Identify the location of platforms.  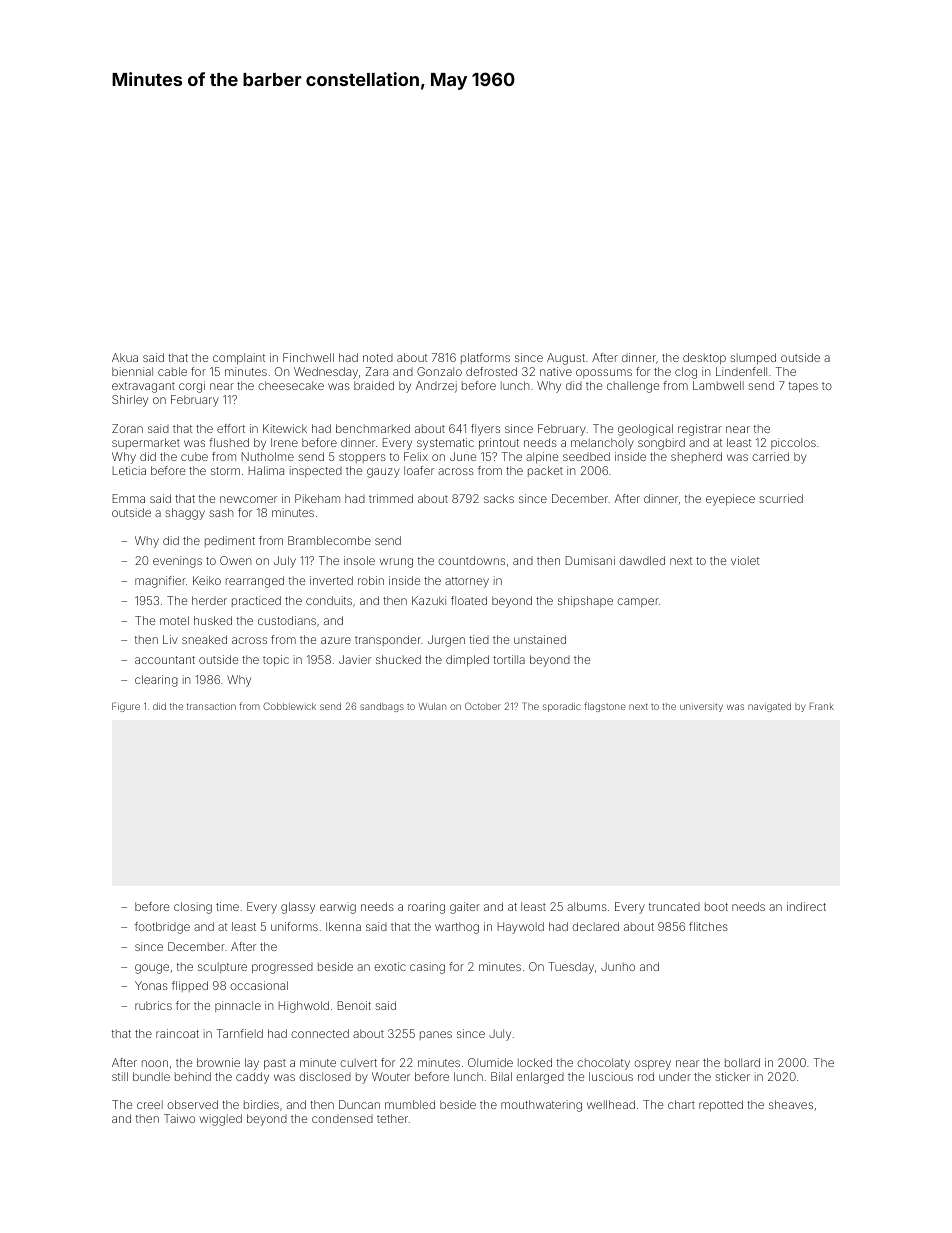
(485, 358).
